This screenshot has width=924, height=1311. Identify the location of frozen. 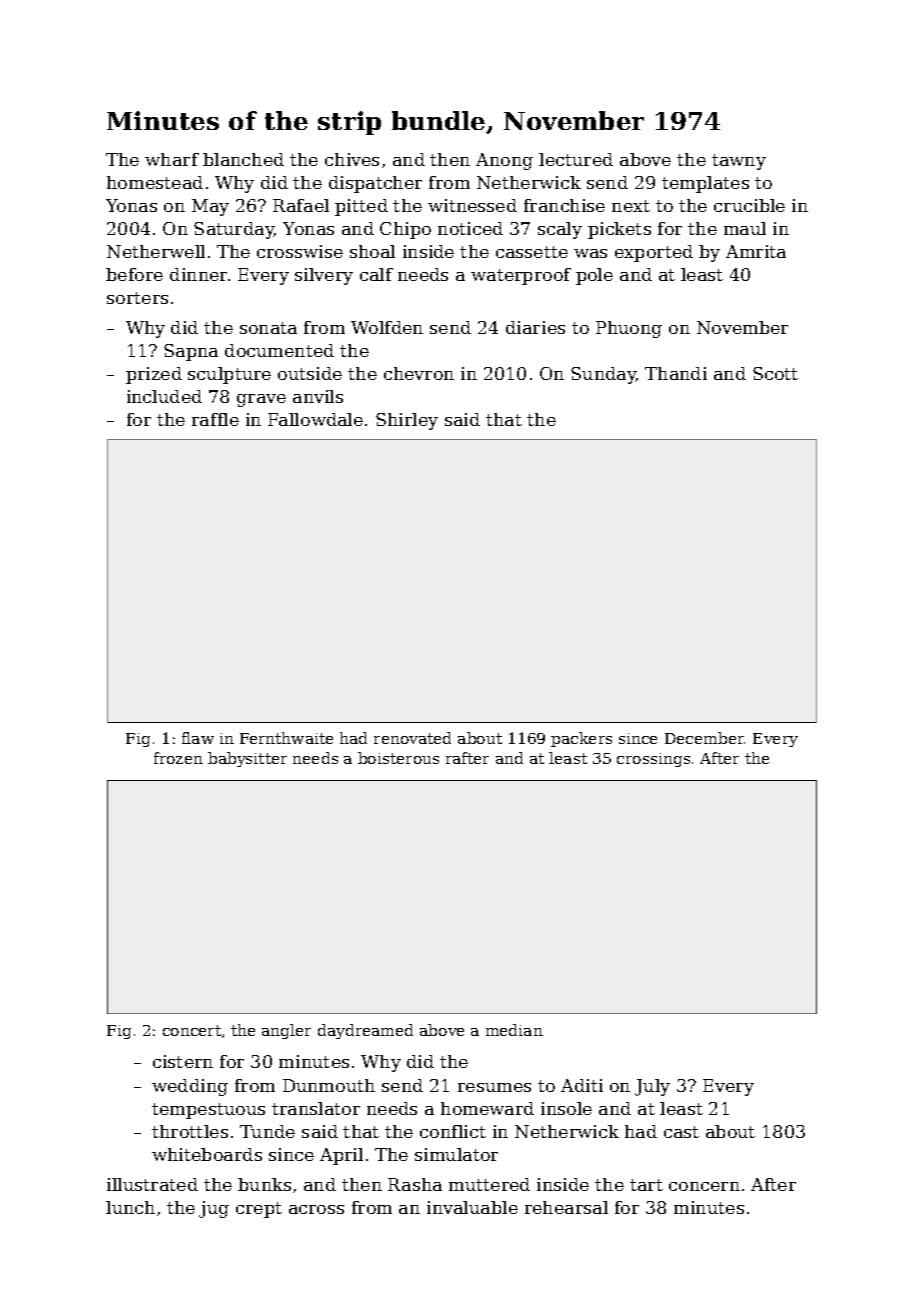
(178, 758).
